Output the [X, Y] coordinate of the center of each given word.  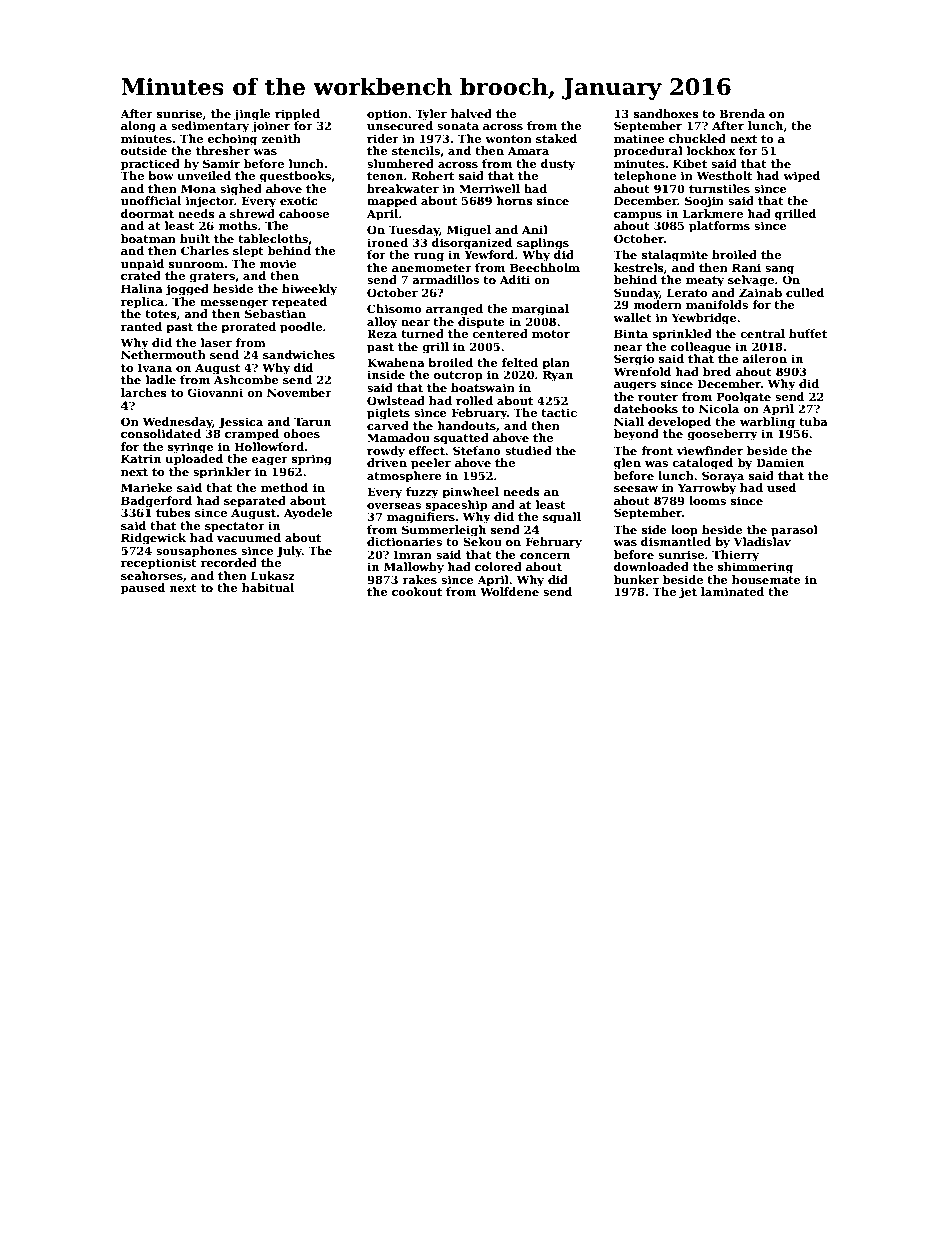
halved [471, 113]
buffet [808, 333]
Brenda [742, 113]
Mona [198, 188]
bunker [636, 579]
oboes [301, 433]
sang [780, 270]
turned [422, 333]
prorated [248, 328]
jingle [252, 115]
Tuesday [414, 231]
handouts [467, 425]
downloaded [651, 566]
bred [717, 371]
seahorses [152, 575]
